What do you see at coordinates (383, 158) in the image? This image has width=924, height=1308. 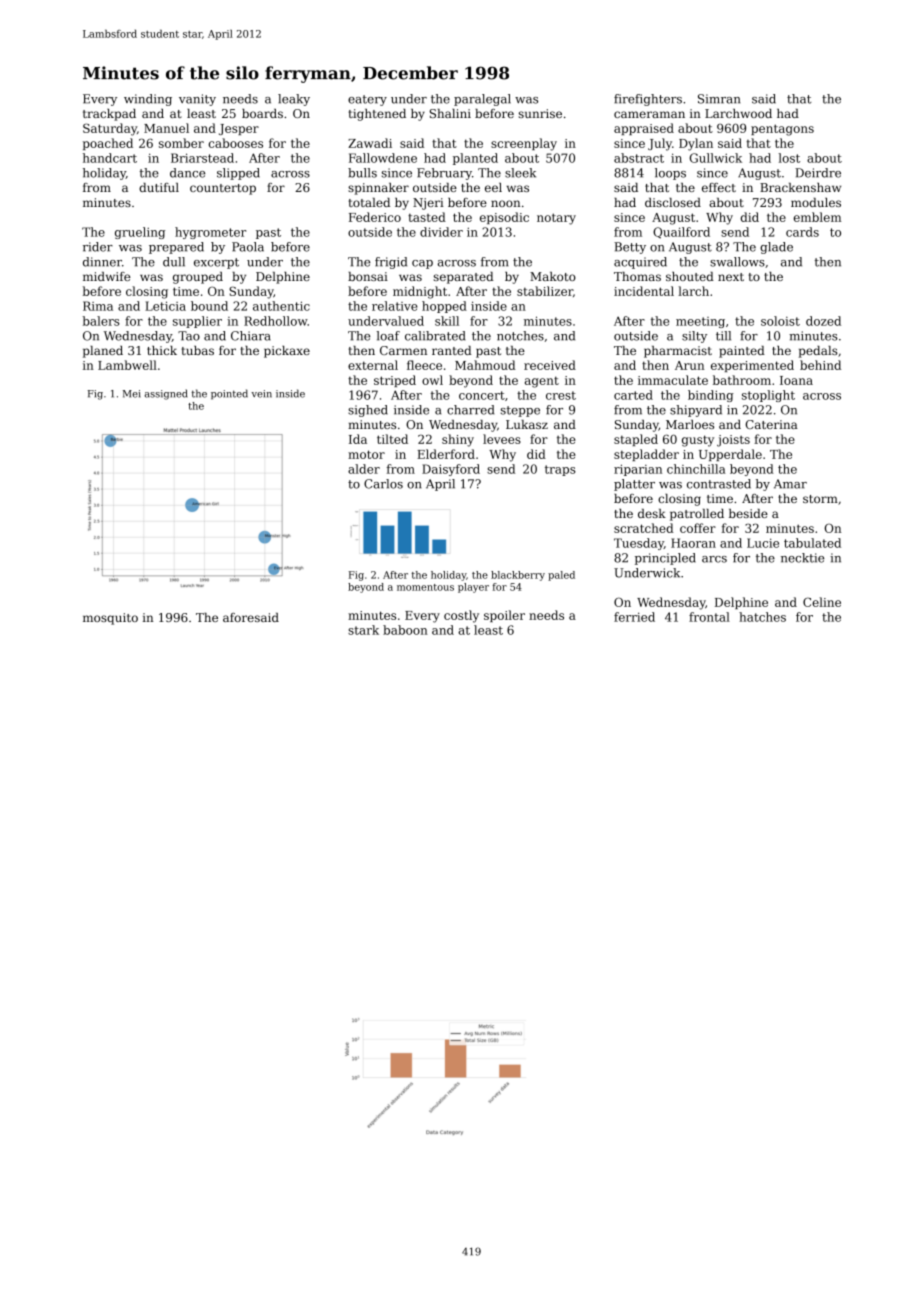 I see `Fallowdene` at bounding box center [383, 158].
